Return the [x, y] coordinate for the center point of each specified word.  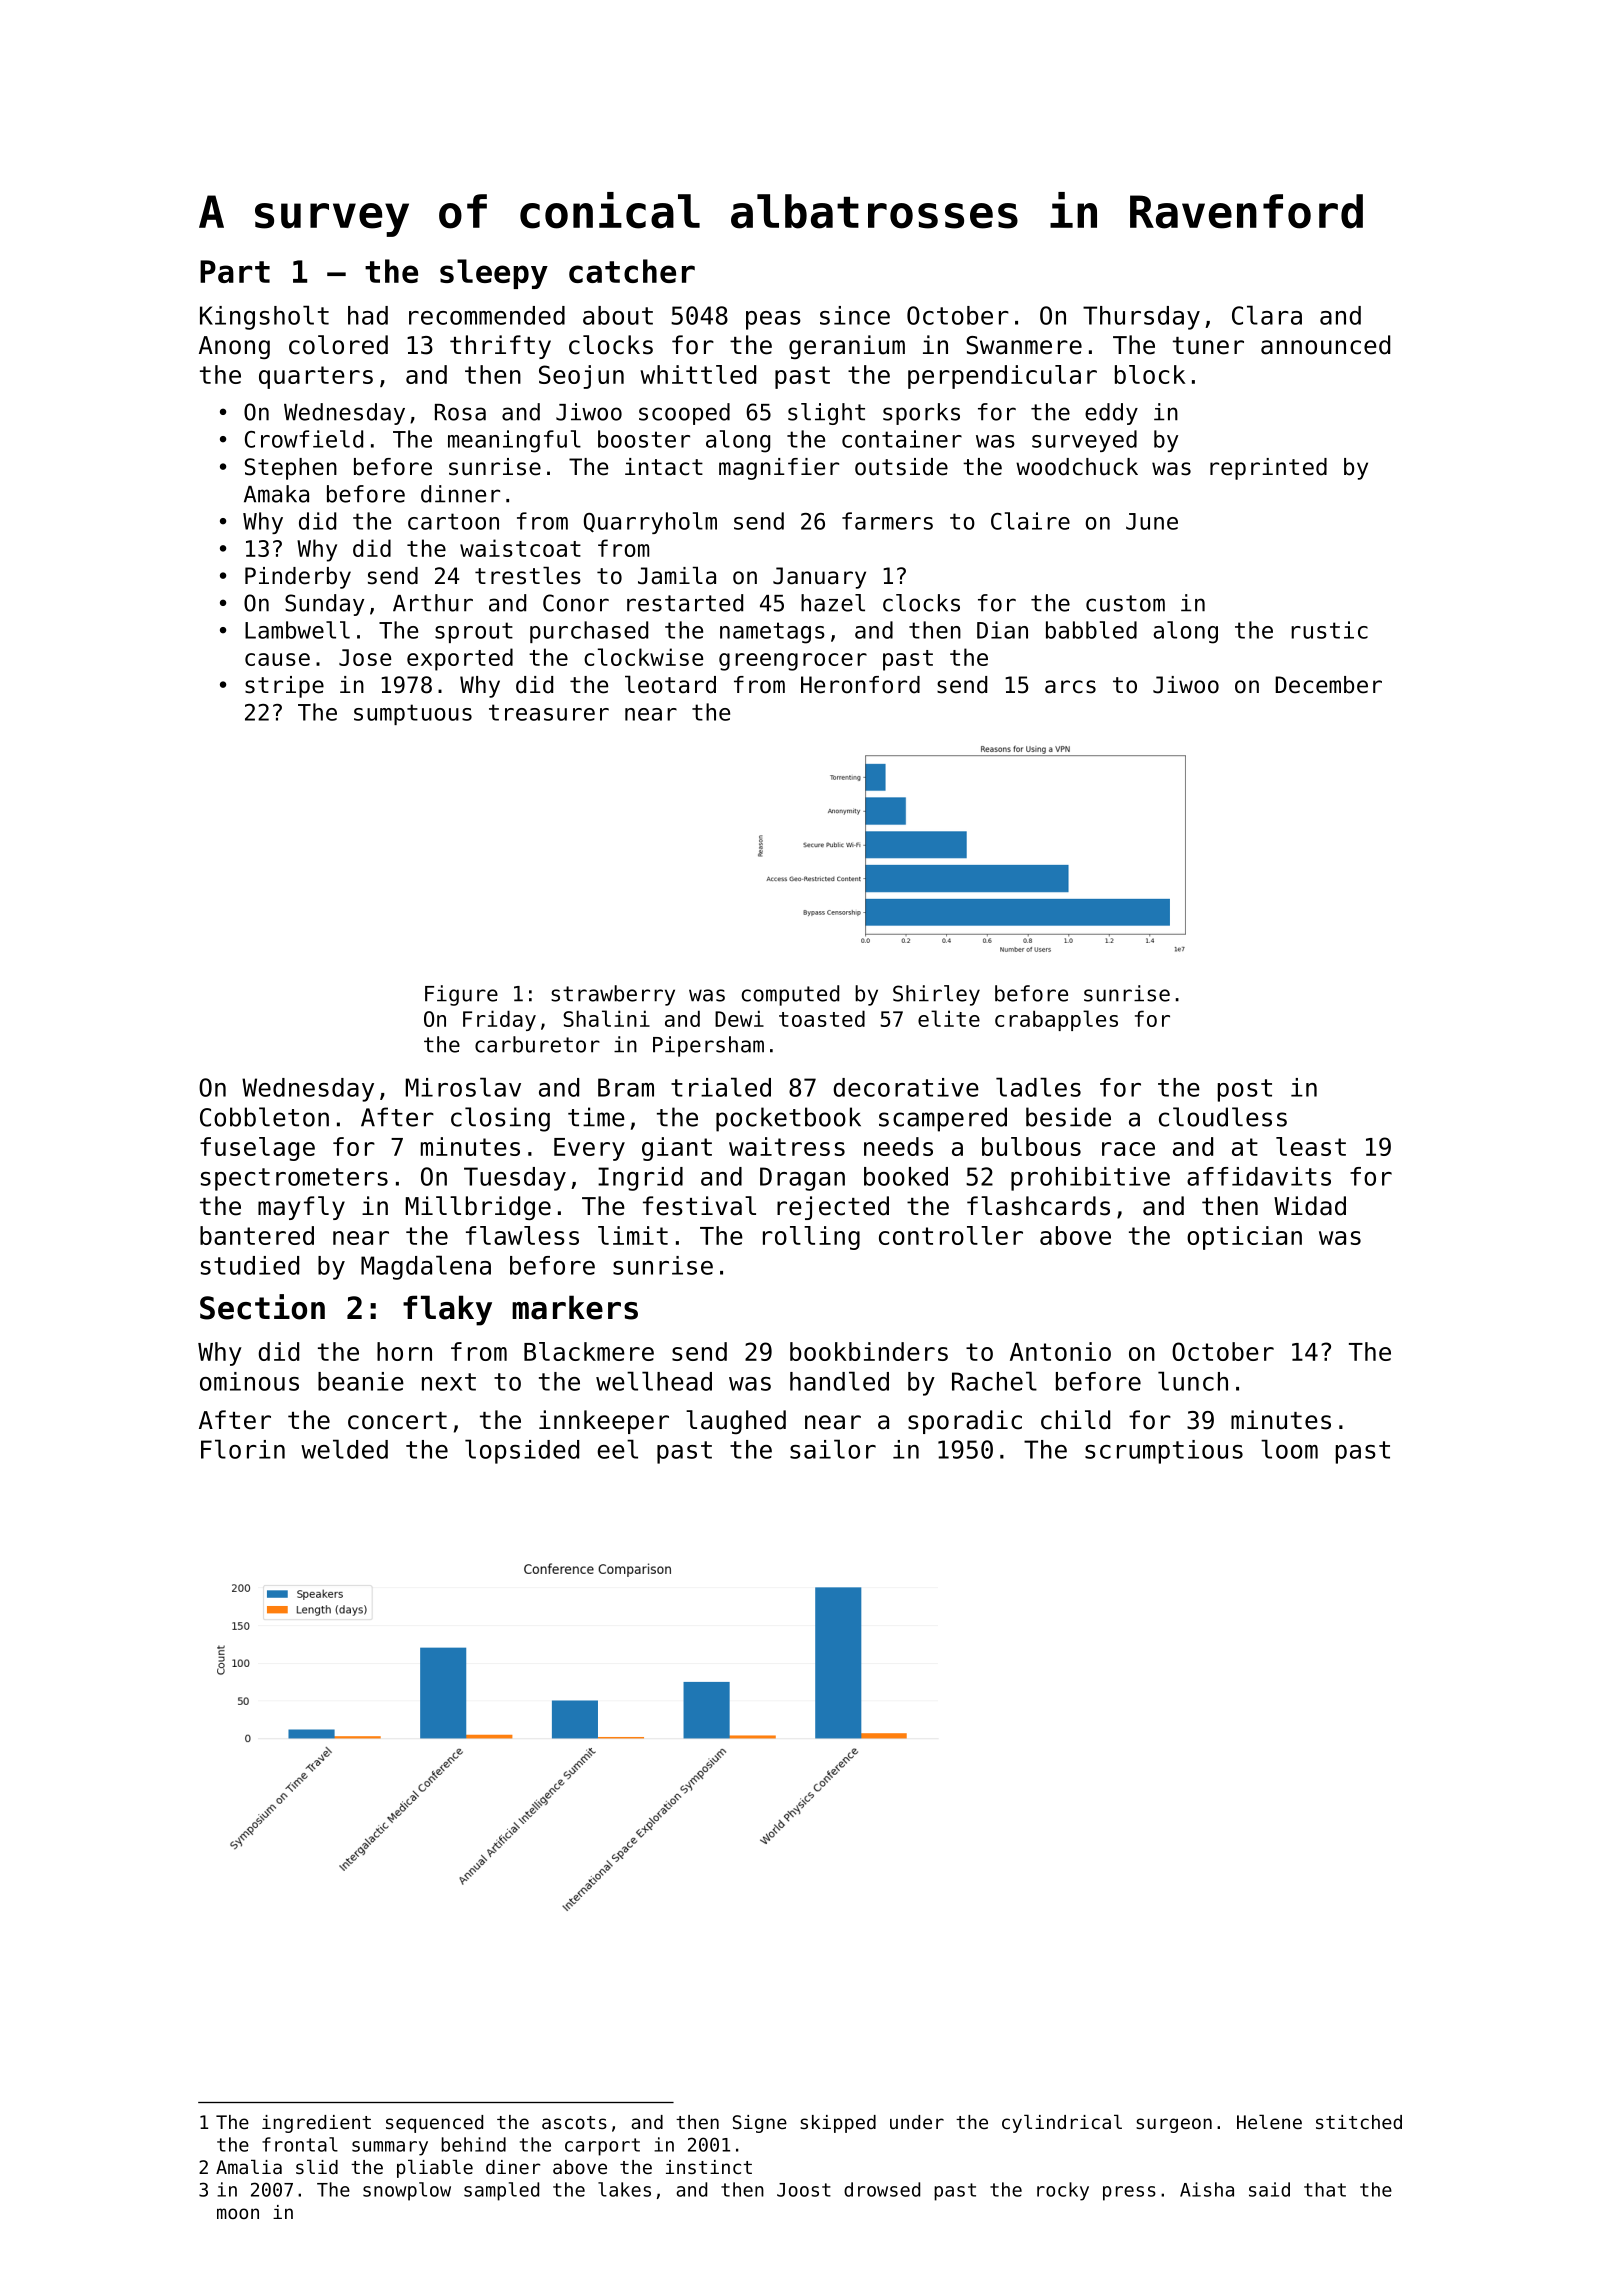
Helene [1269, 2121]
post [1245, 1090]
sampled [501, 2191]
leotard [670, 684]
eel [617, 1449]
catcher [632, 271]
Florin [243, 1449]
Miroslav [463, 1087]
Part [235, 271]
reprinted [1268, 469]
